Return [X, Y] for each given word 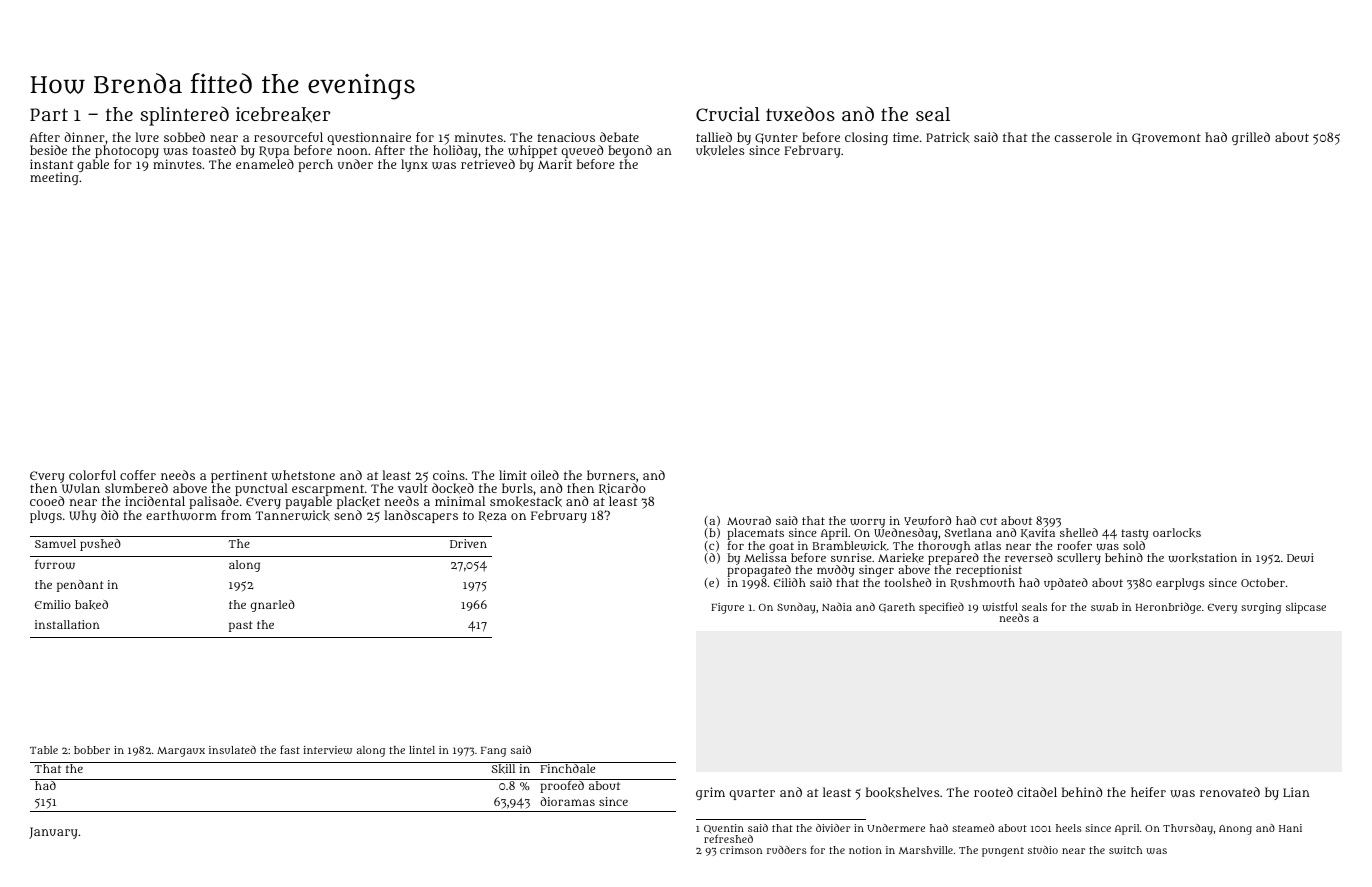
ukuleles [720, 151]
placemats [755, 534]
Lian [1296, 792]
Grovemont [1166, 138]
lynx [414, 165]
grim [710, 793]
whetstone [303, 475]
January [53, 833]
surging [1261, 608]
